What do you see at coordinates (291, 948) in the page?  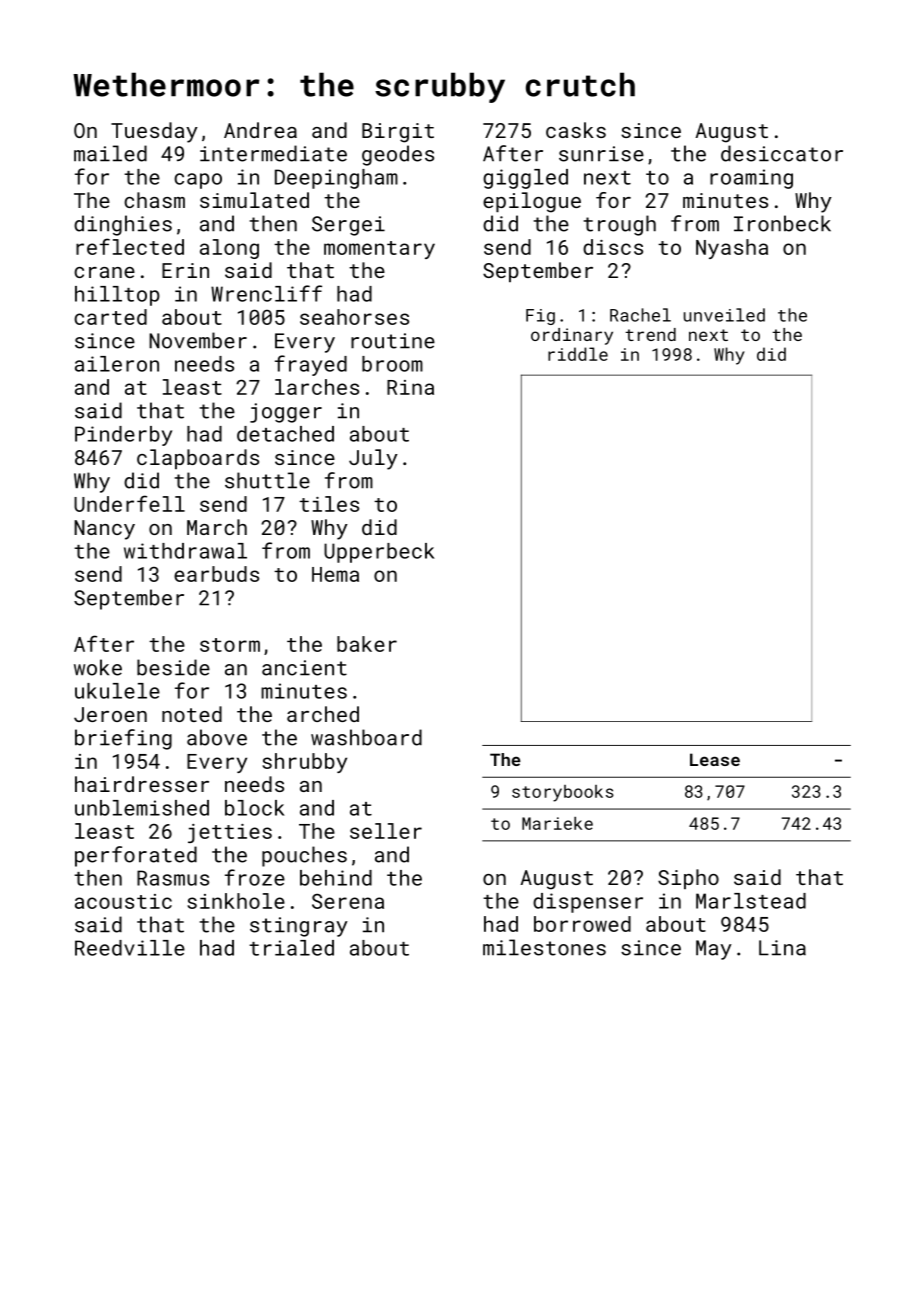 I see `trialed` at bounding box center [291, 948].
